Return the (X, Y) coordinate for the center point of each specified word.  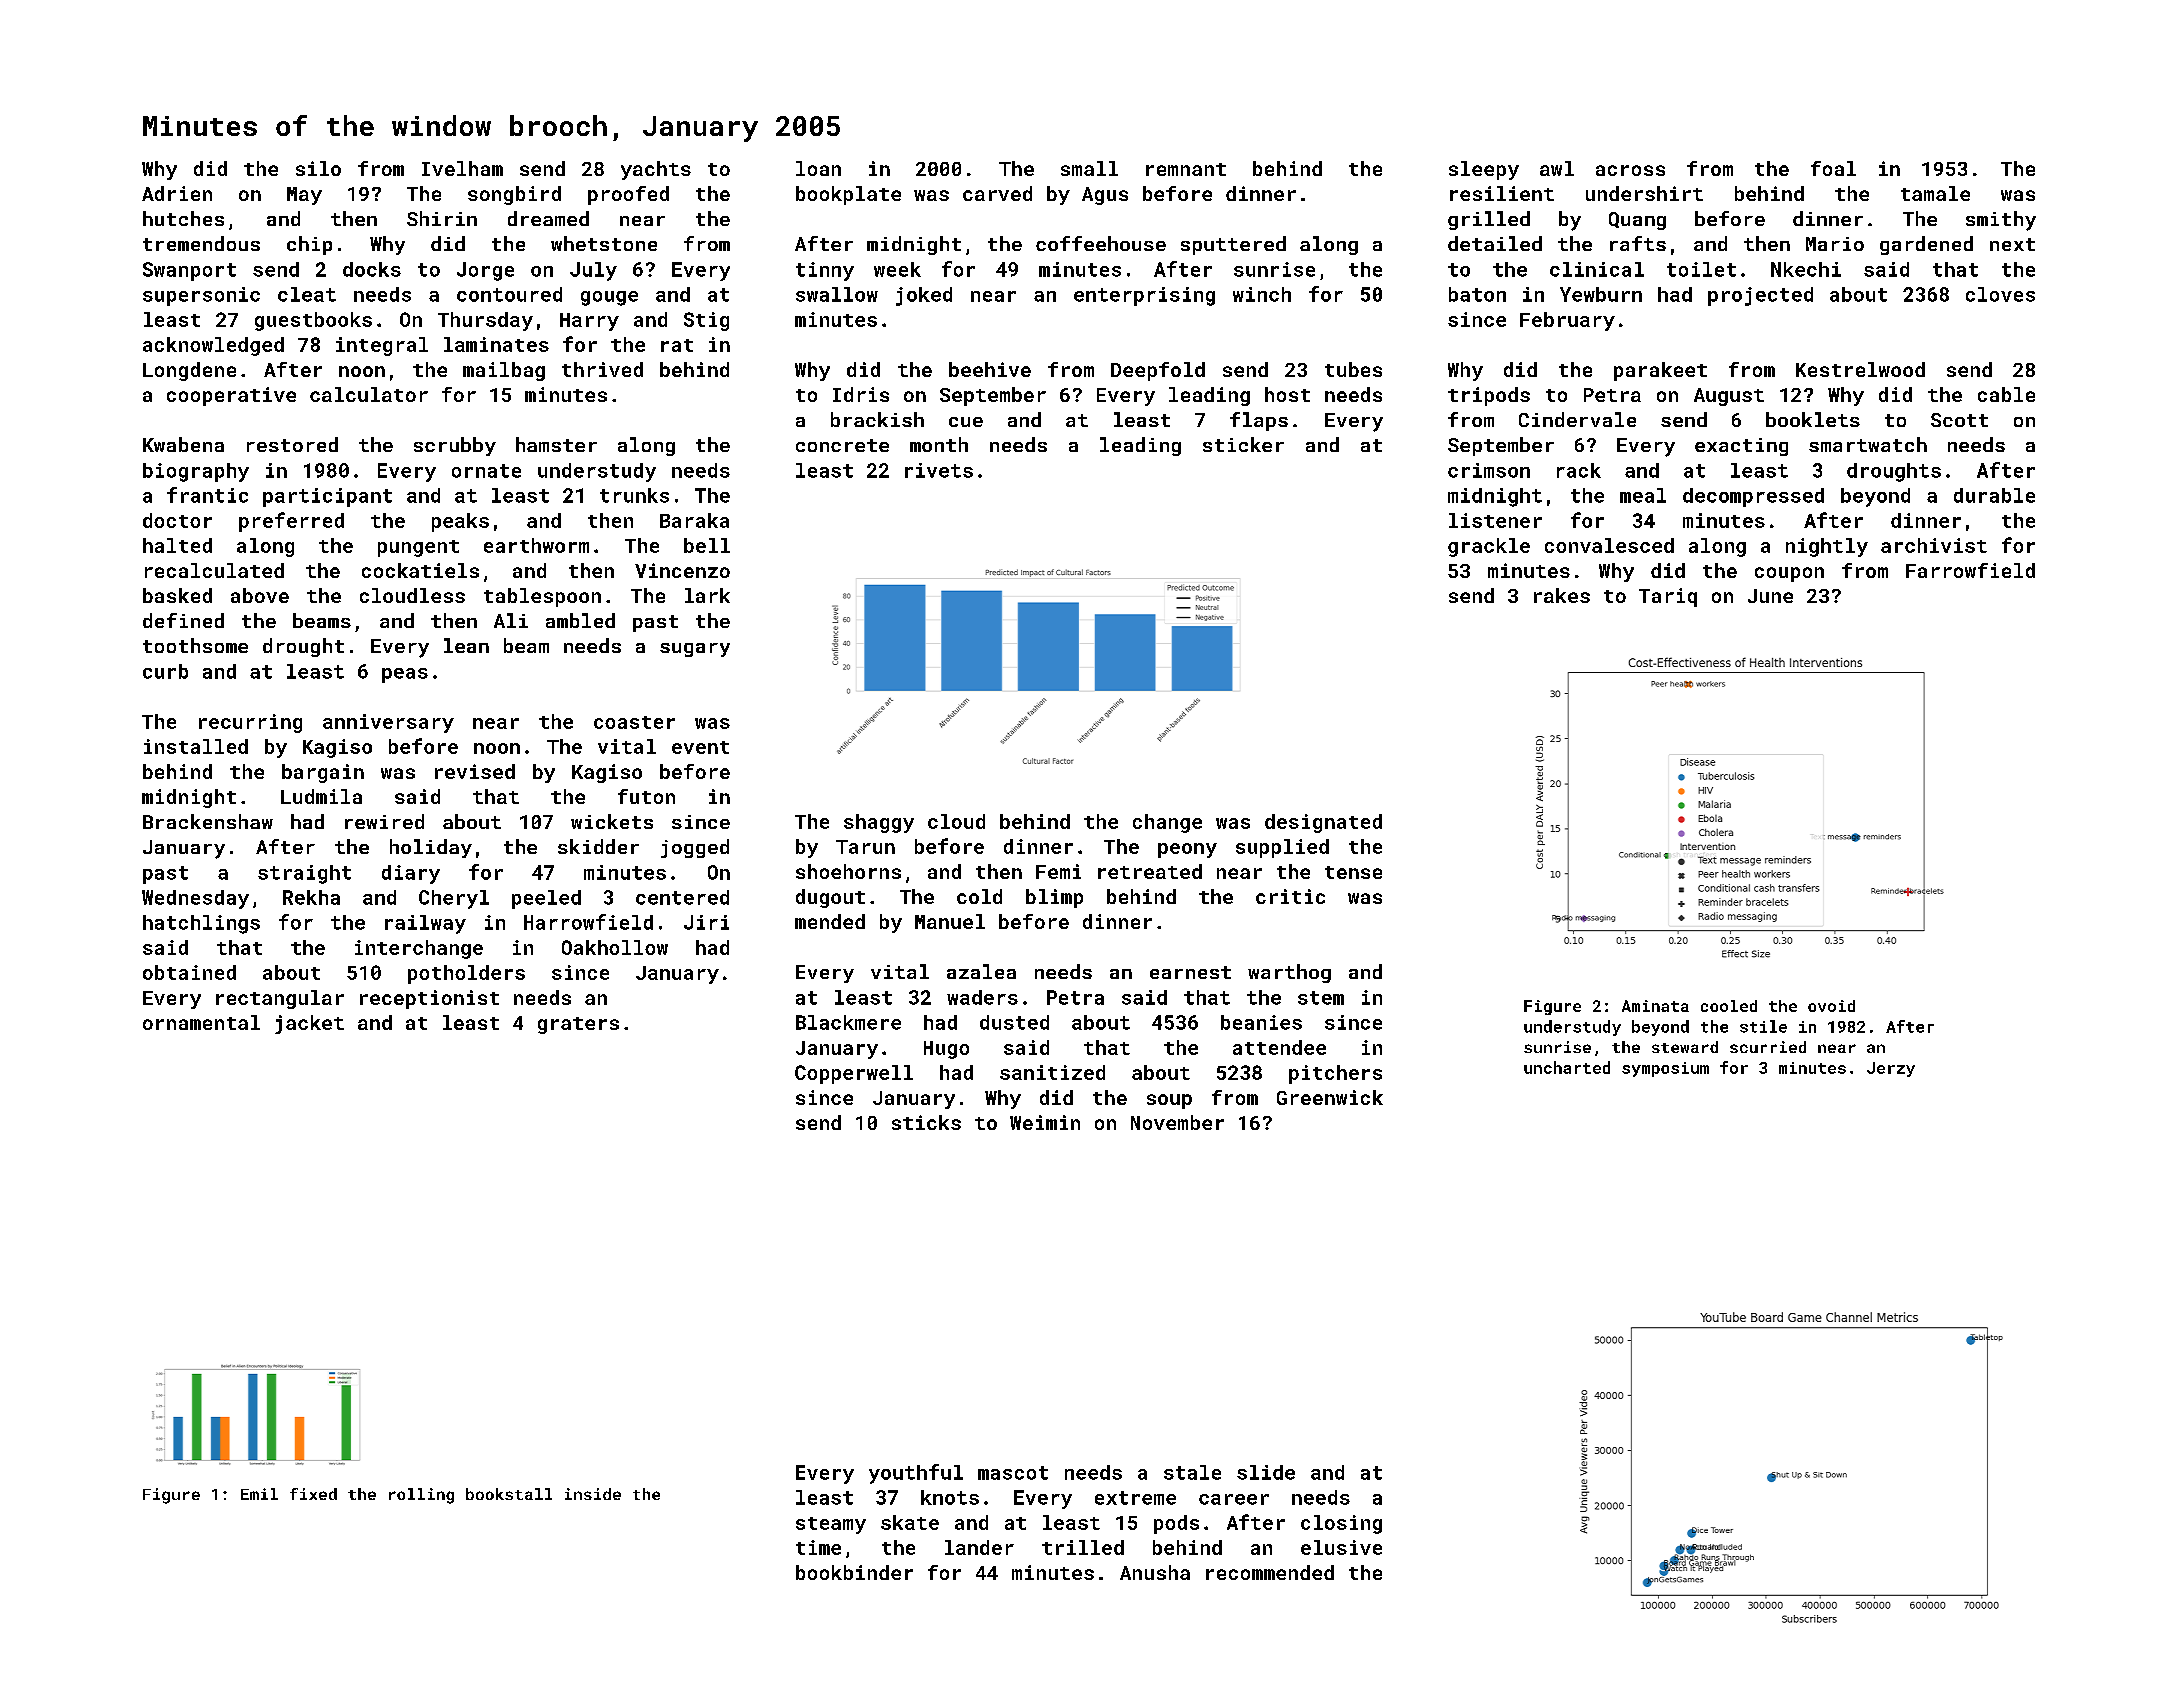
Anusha (1155, 1572)
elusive (1341, 1547)
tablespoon (542, 597)
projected (1760, 296)
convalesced (1609, 545)
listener (1495, 520)
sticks (926, 1122)
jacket (309, 1024)
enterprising (1144, 296)
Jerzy (1891, 1069)
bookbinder (854, 1572)
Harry (589, 322)
